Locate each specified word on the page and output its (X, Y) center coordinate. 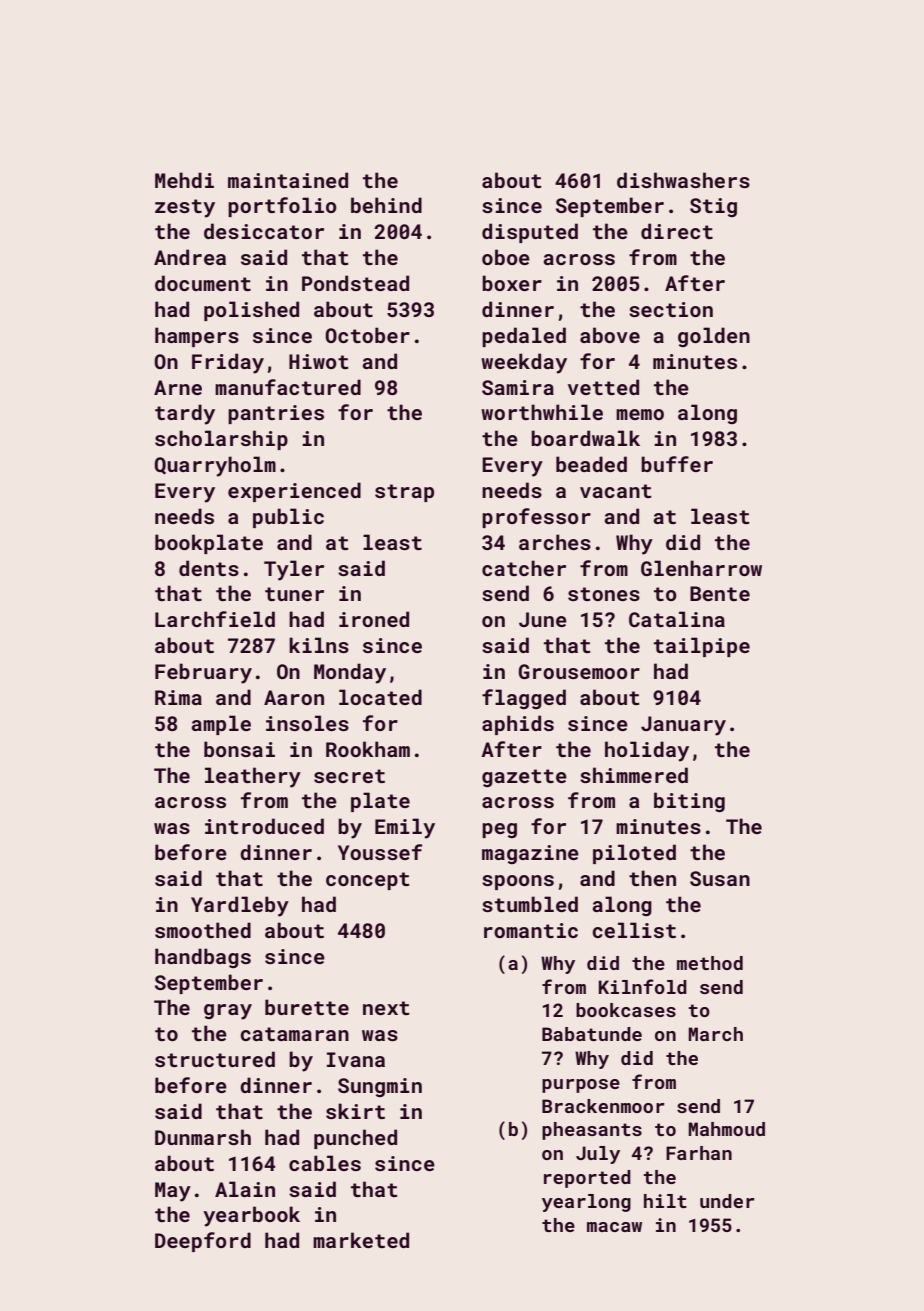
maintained (288, 180)
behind (386, 205)
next (386, 1008)
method (710, 963)
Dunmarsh (203, 1137)
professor (536, 518)
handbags (203, 958)
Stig (713, 207)
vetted (603, 387)
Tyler (294, 570)
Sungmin (380, 1087)
